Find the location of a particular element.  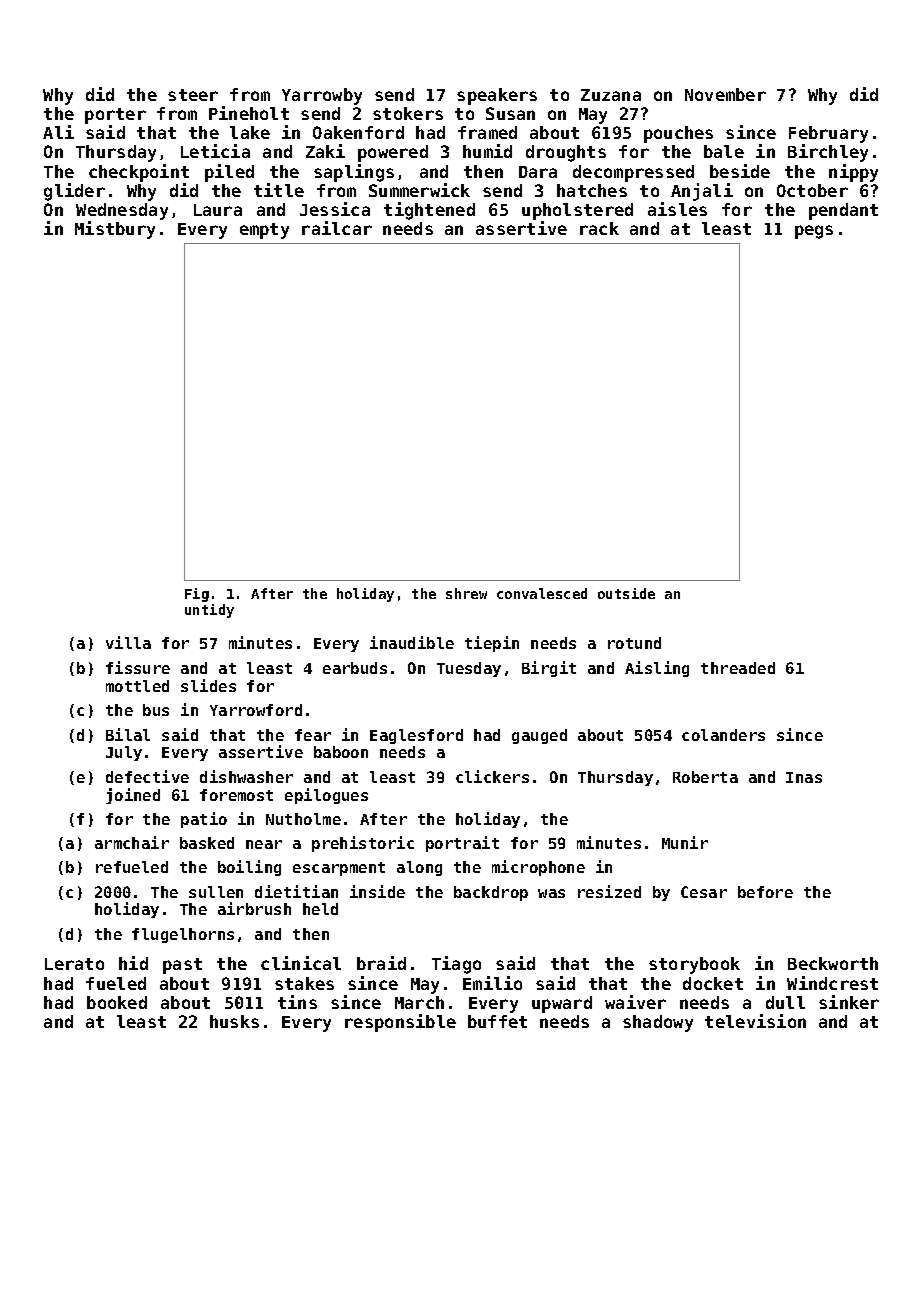

slides is located at coordinates (208, 685).
